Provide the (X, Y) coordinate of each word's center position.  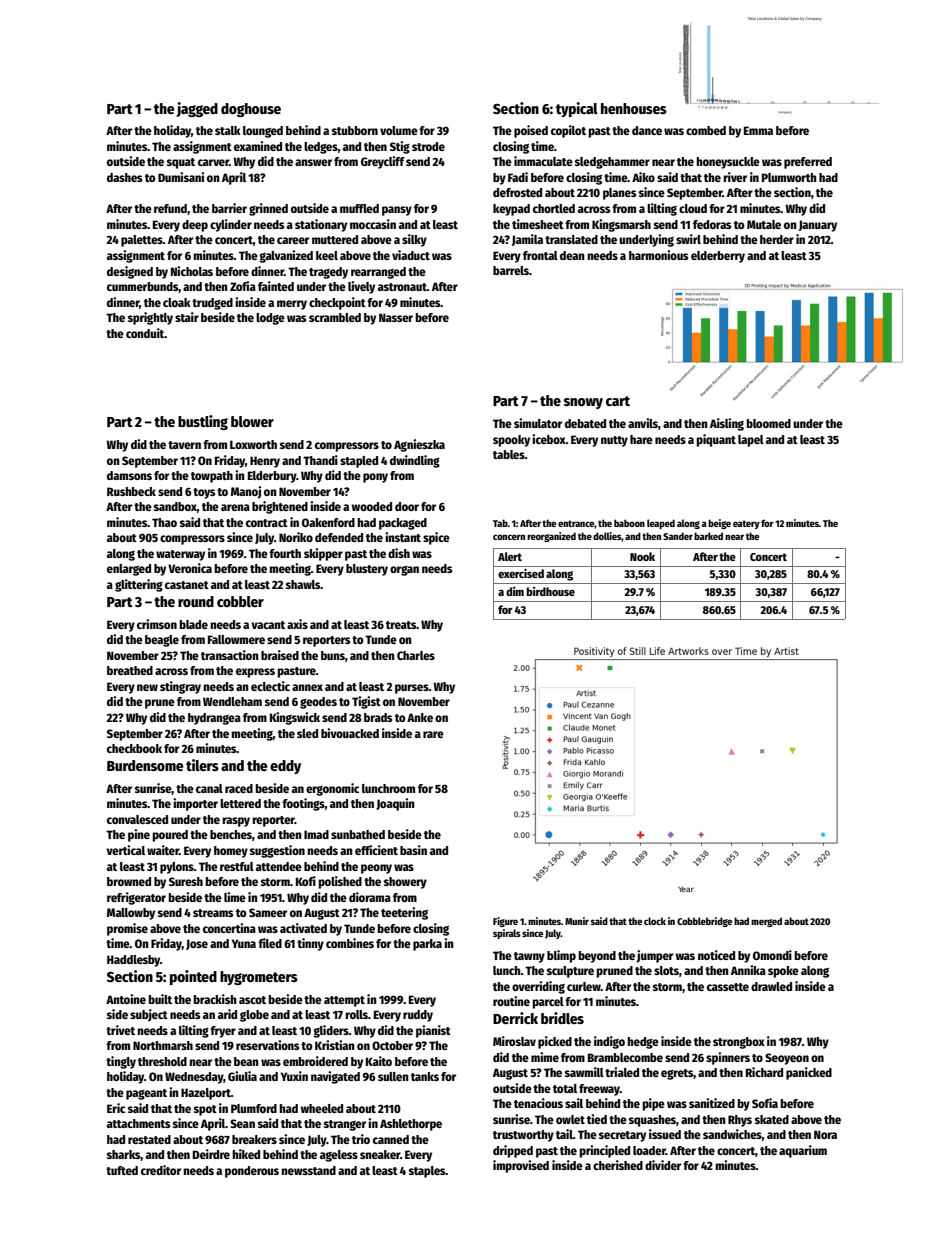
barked (708, 536)
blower (252, 421)
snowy (583, 403)
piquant (716, 440)
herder (777, 239)
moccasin (373, 224)
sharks (124, 1155)
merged (766, 922)
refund (170, 208)
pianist (433, 1031)
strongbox (739, 1043)
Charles (416, 655)
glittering (139, 585)
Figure (505, 922)
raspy (236, 822)
